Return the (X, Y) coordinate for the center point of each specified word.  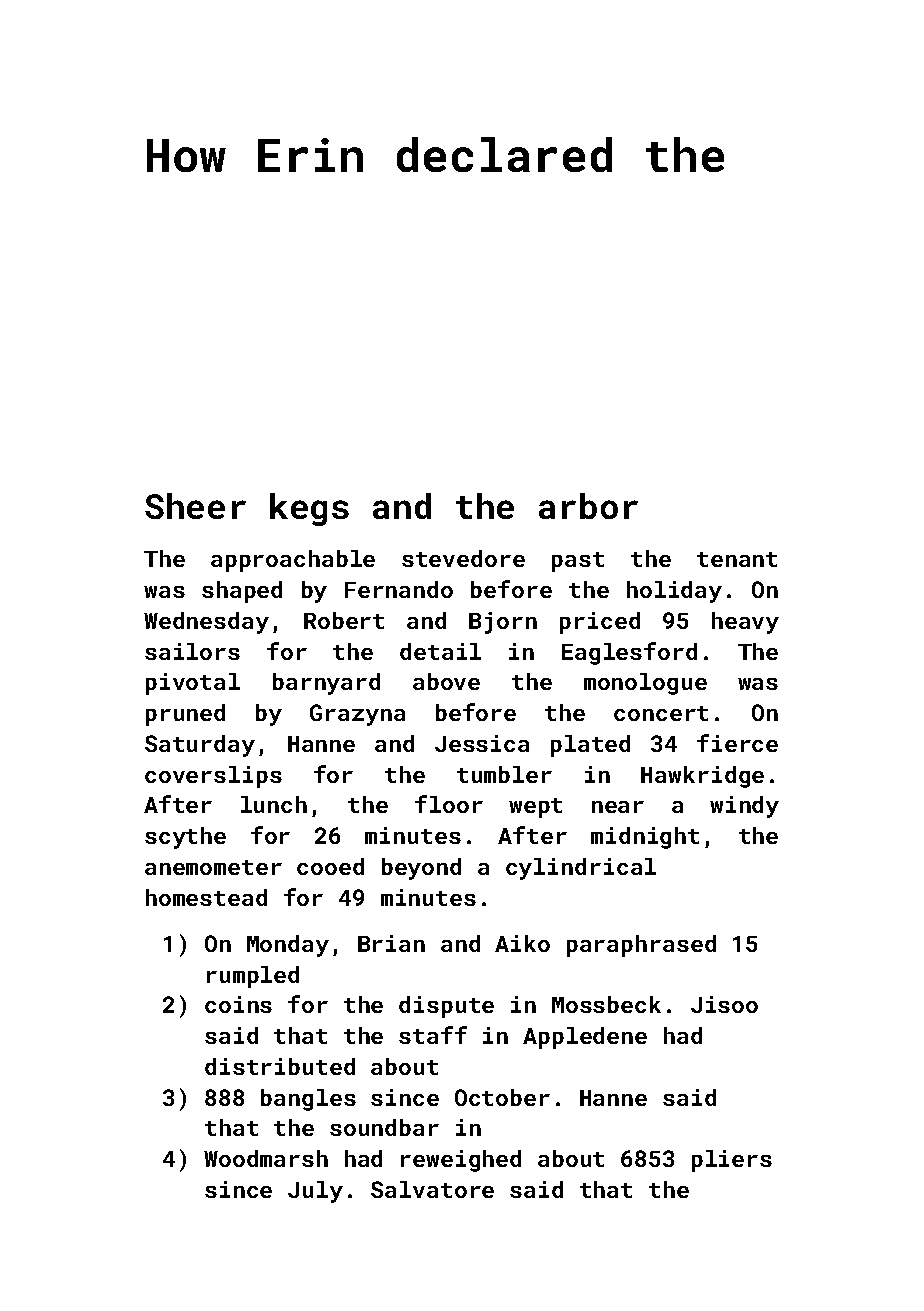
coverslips (213, 777)
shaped (242, 592)
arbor (588, 506)
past (578, 562)
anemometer (213, 867)
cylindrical (581, 869)
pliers (732, 1161)
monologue (645, 684)
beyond (421, 869)
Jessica (482, 743)
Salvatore (432, 1189)
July (315, 1192)
